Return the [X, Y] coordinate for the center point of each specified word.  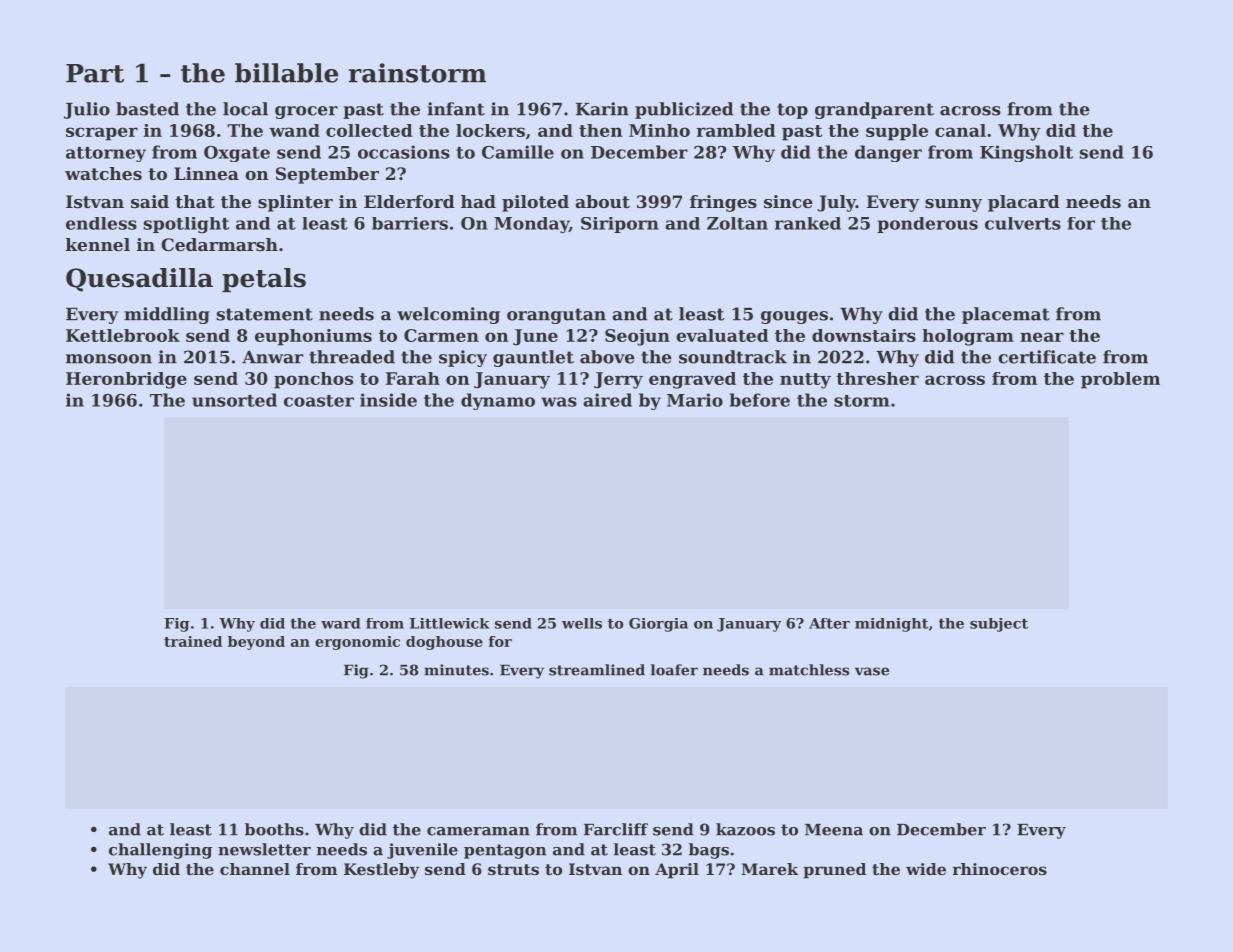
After [829, 623]
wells [582, 623]
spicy [463, 358]
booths [274, 829]
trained [193, 641]
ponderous [927, 225]
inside [388, 400]
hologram [968, 337]
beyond [256, 643]
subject [999, 625]
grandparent [874, 110]
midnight [891, 625]
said [150, 201]
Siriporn [620, 225]
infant [456, 109]
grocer [306, 112]
